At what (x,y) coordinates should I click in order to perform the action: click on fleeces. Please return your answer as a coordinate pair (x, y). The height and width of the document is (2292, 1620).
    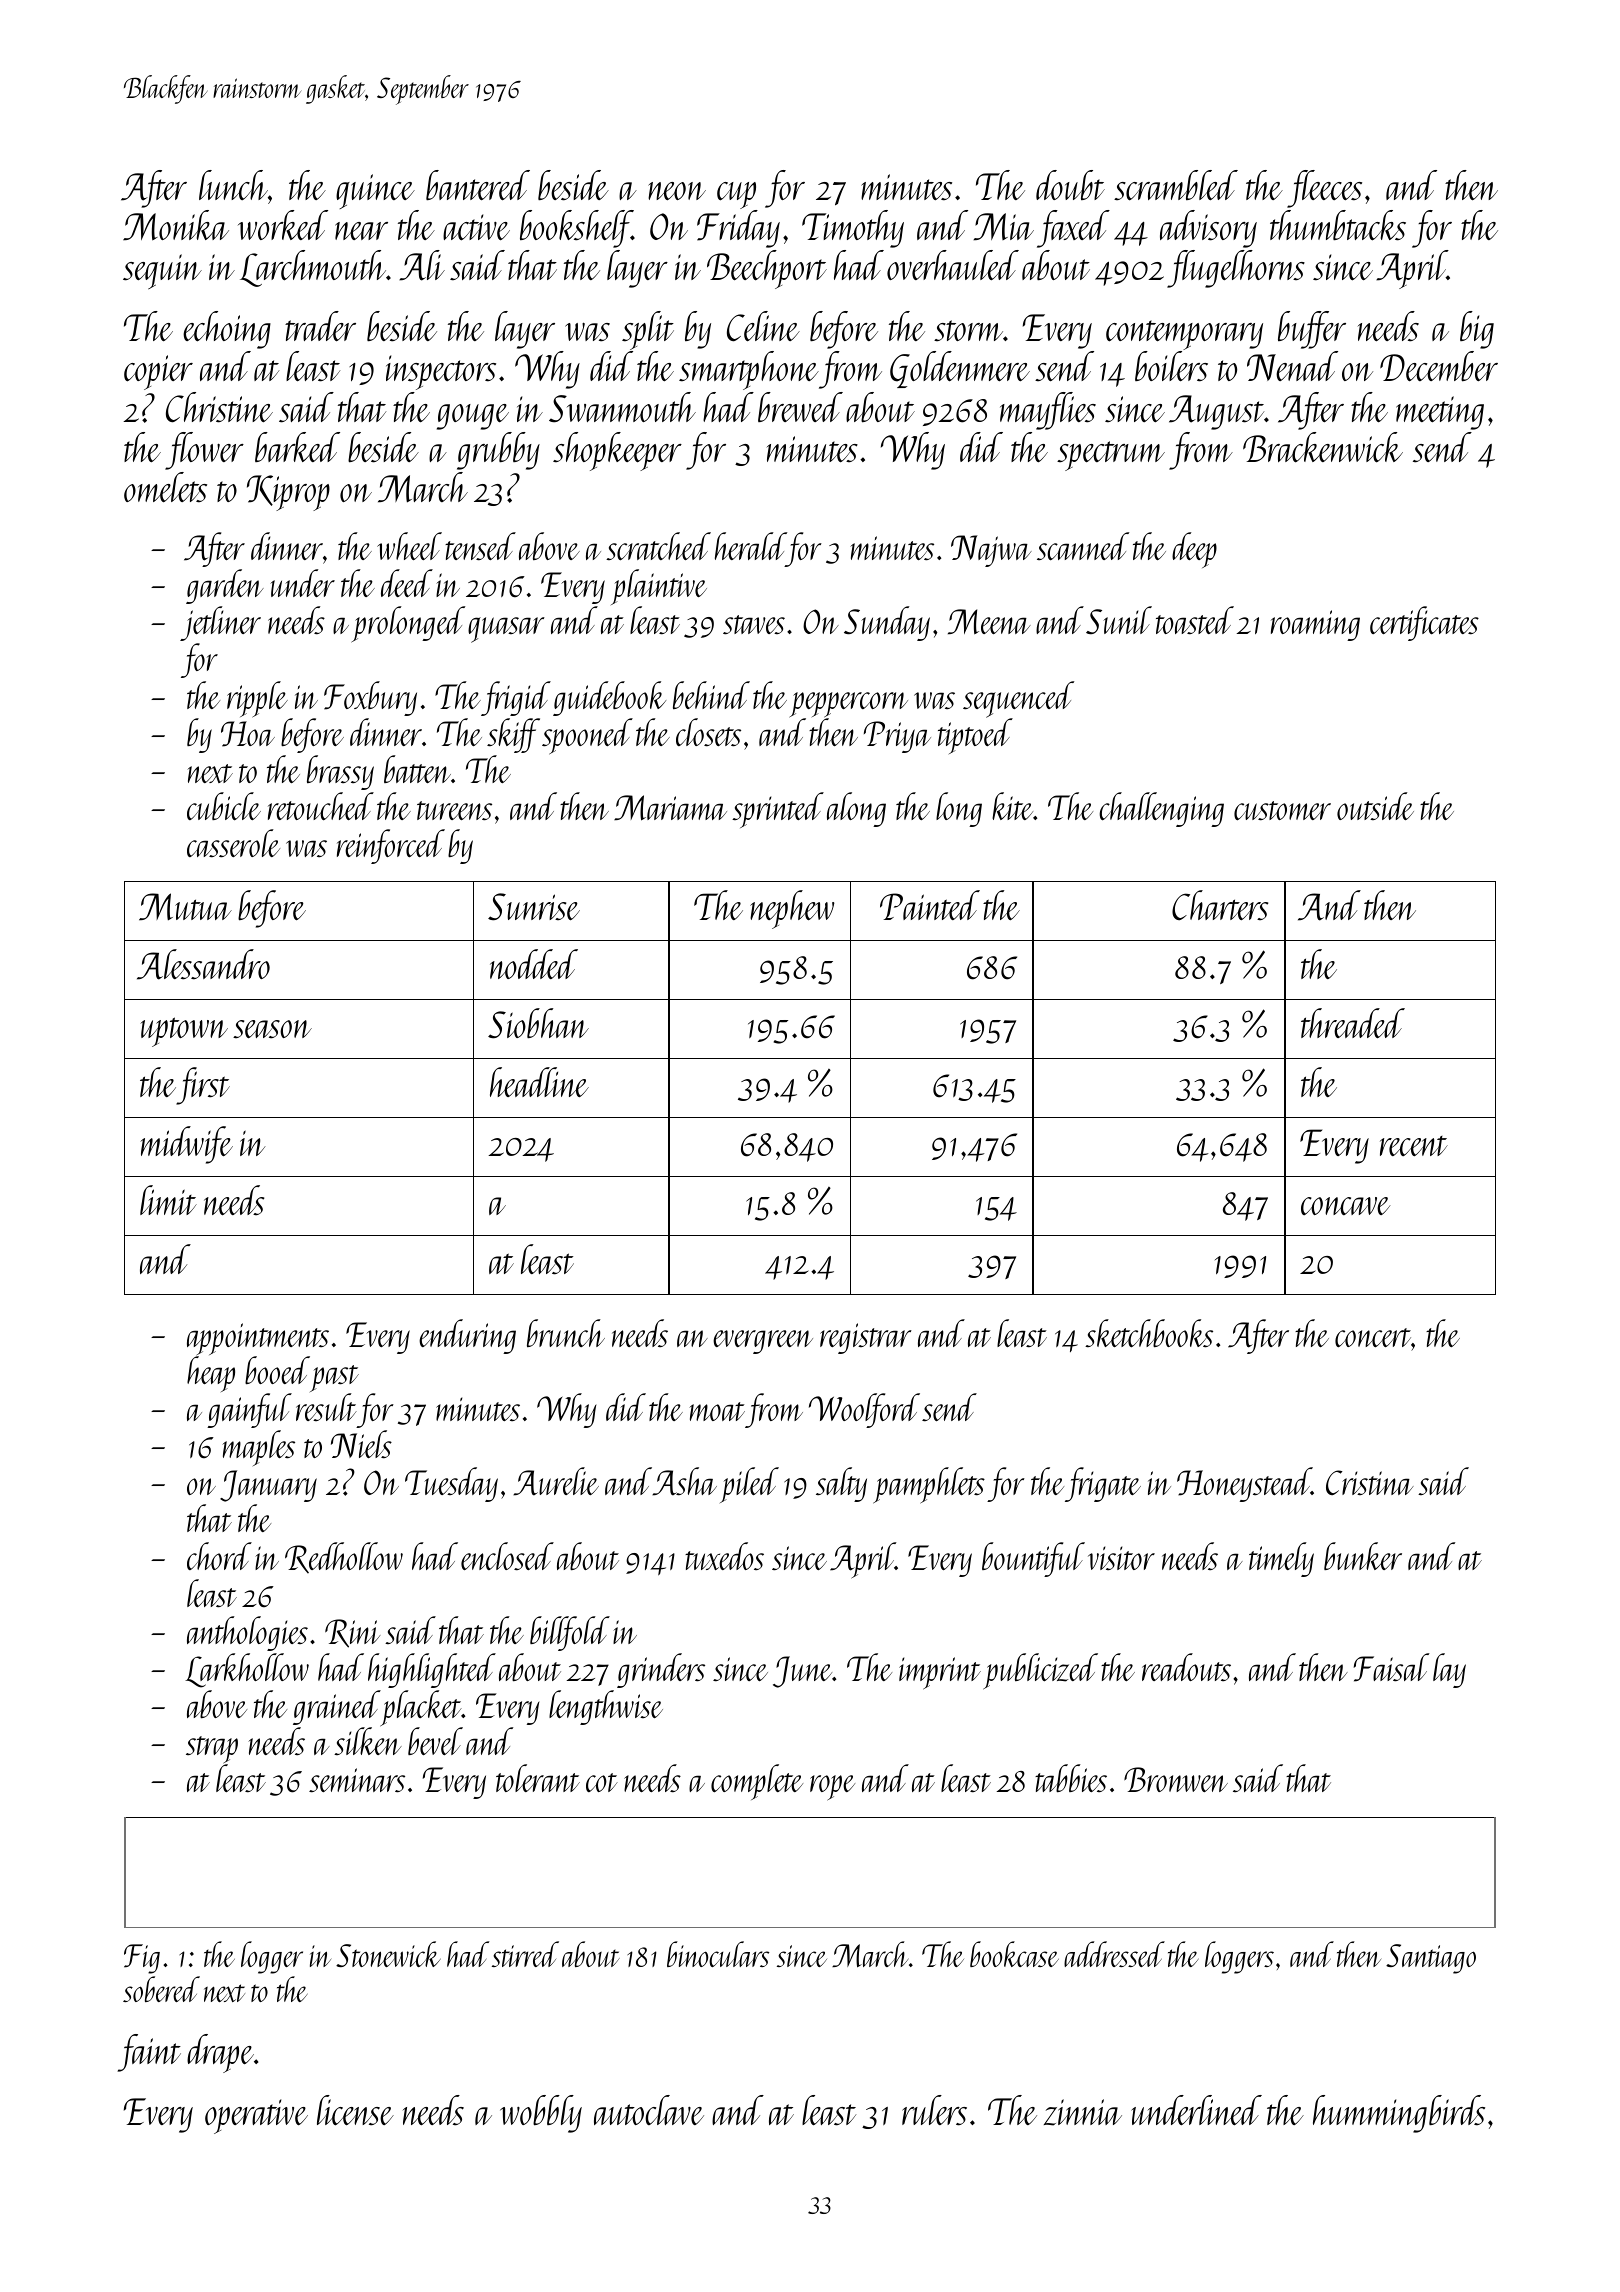
    Looking at the image, I should click on (1324, 189).
